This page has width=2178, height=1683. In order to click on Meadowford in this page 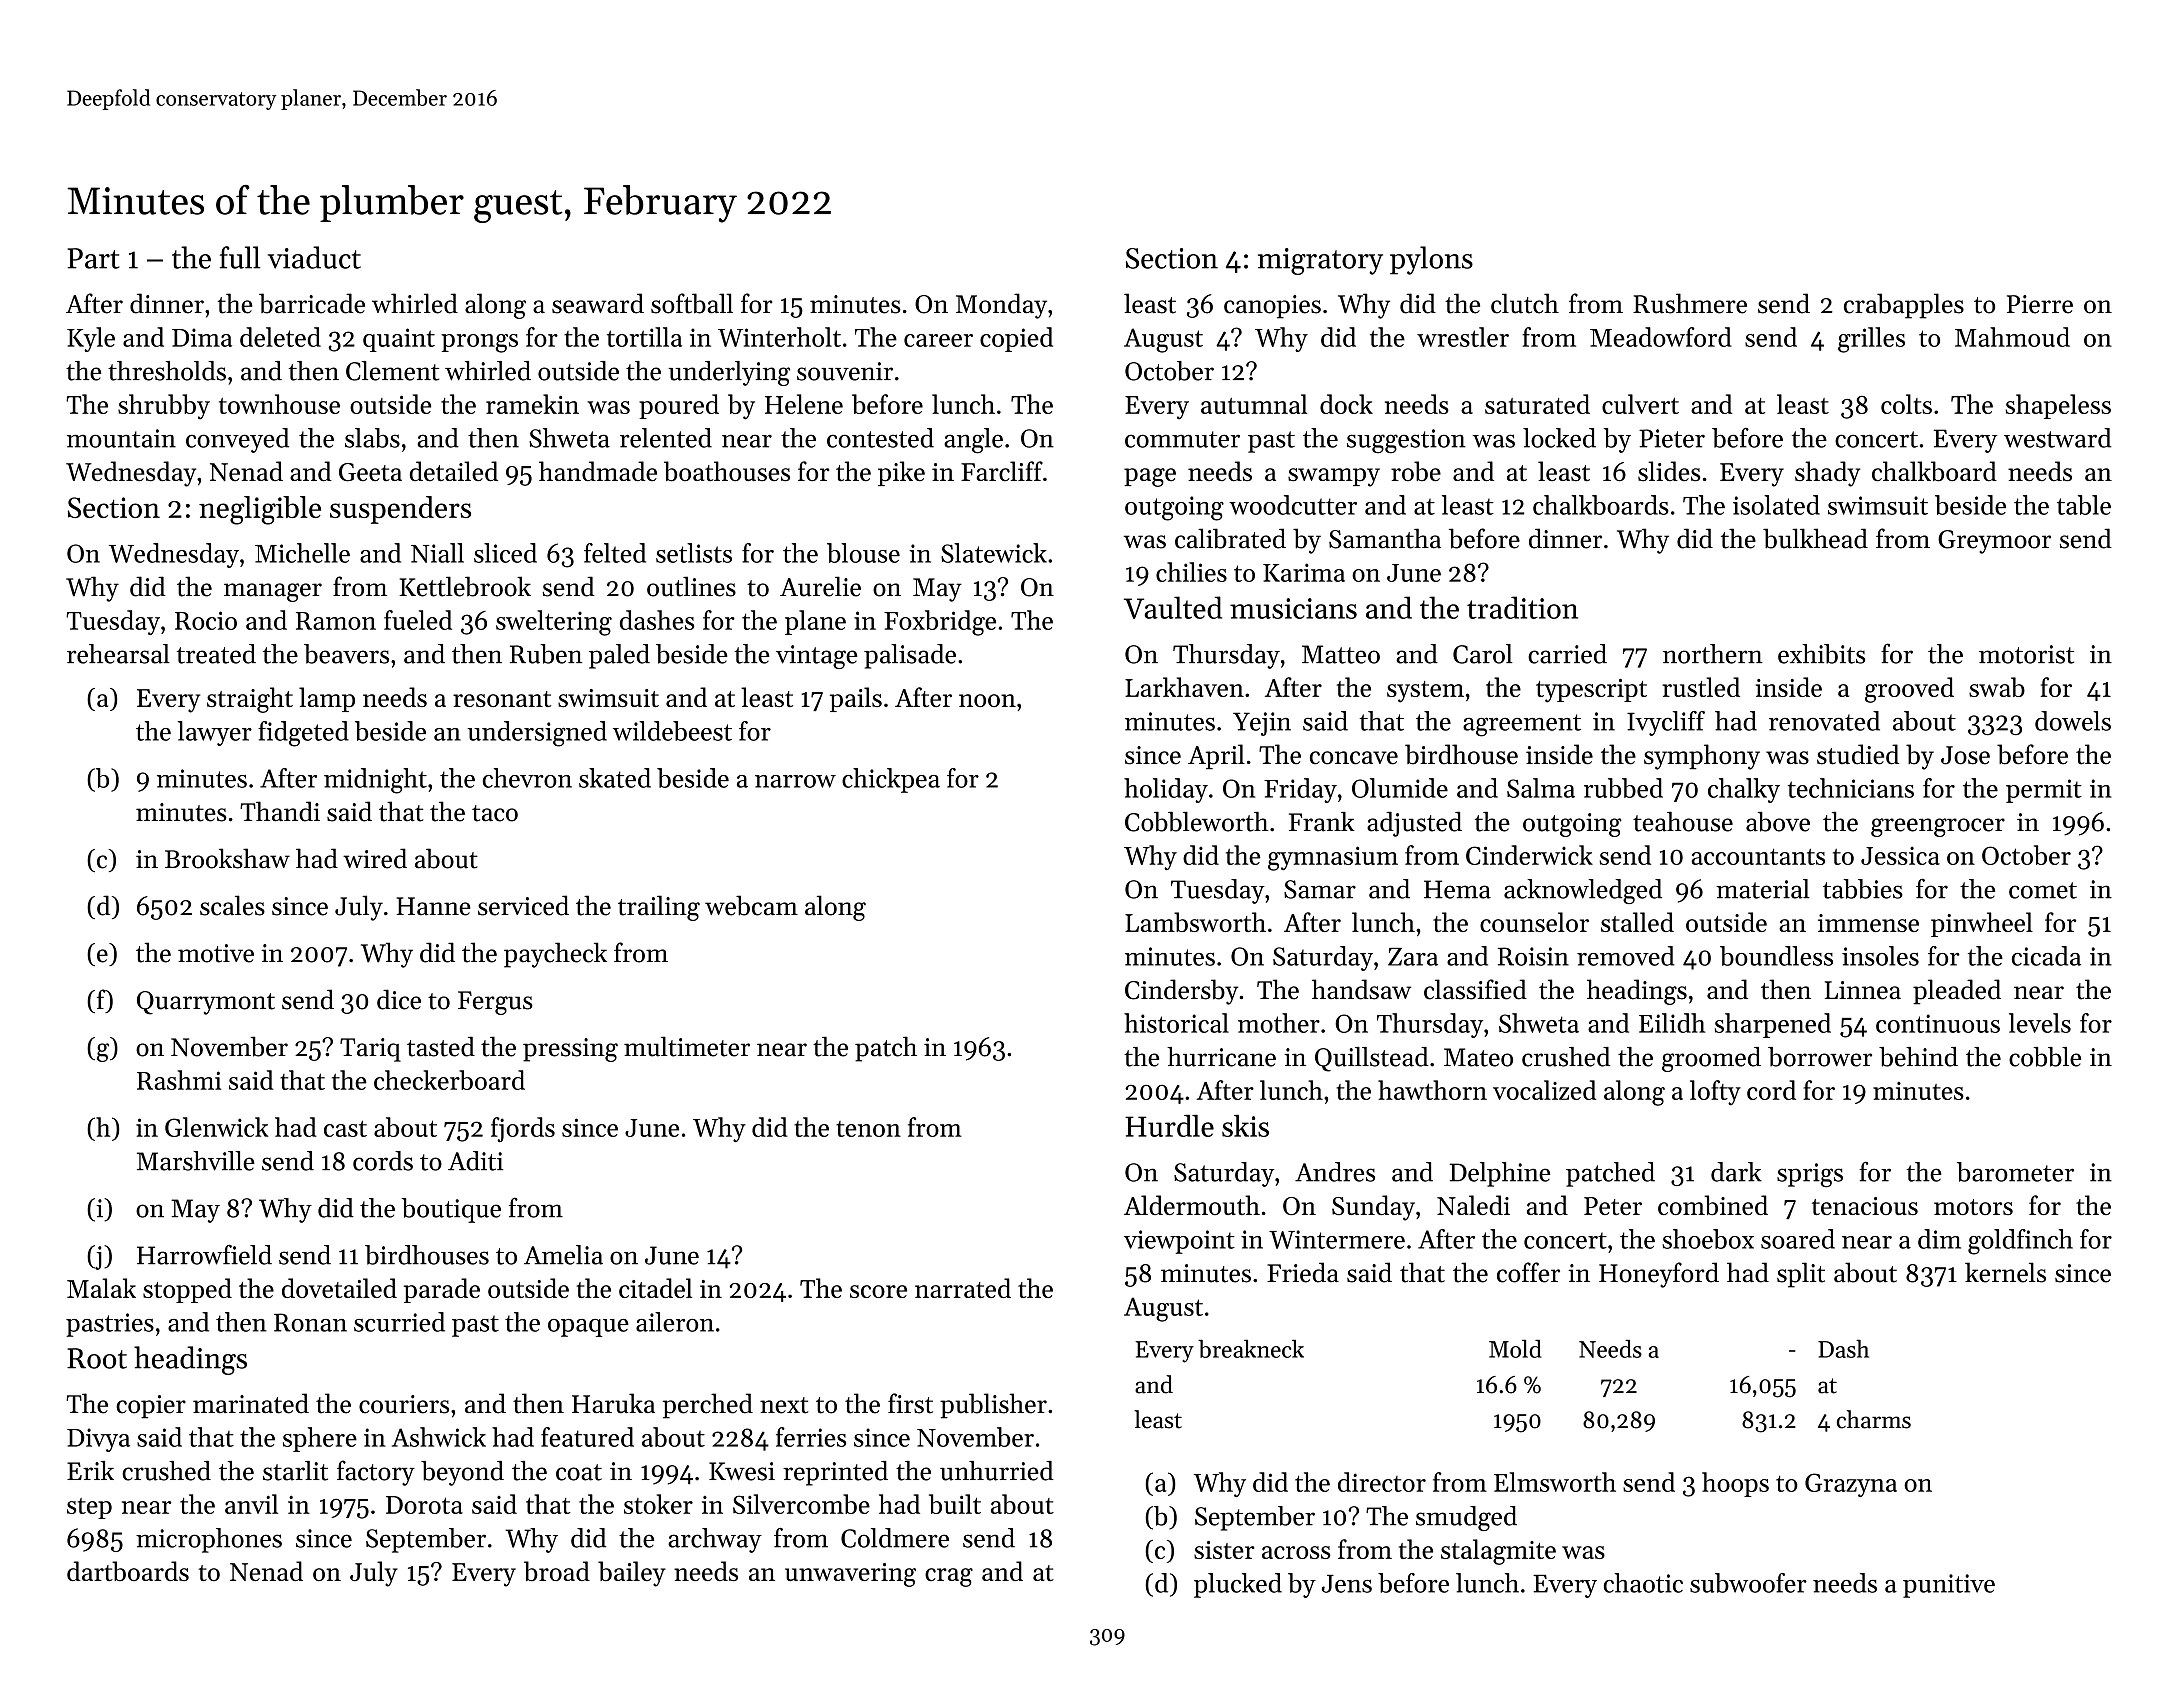, I will do `click(1661, 337)`.
